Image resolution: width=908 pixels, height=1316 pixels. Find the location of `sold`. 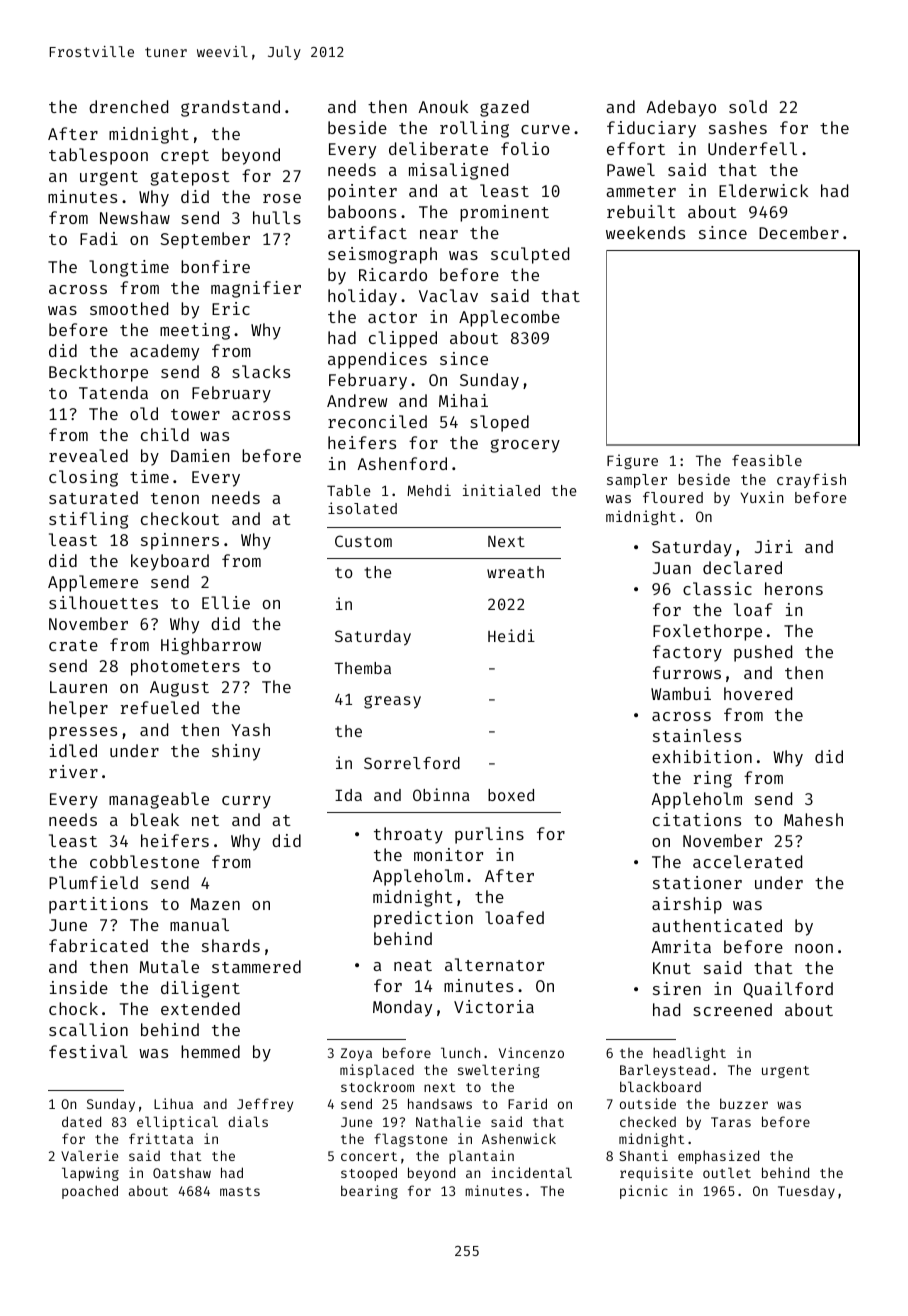

sold is located at coordinates (748, 106).
